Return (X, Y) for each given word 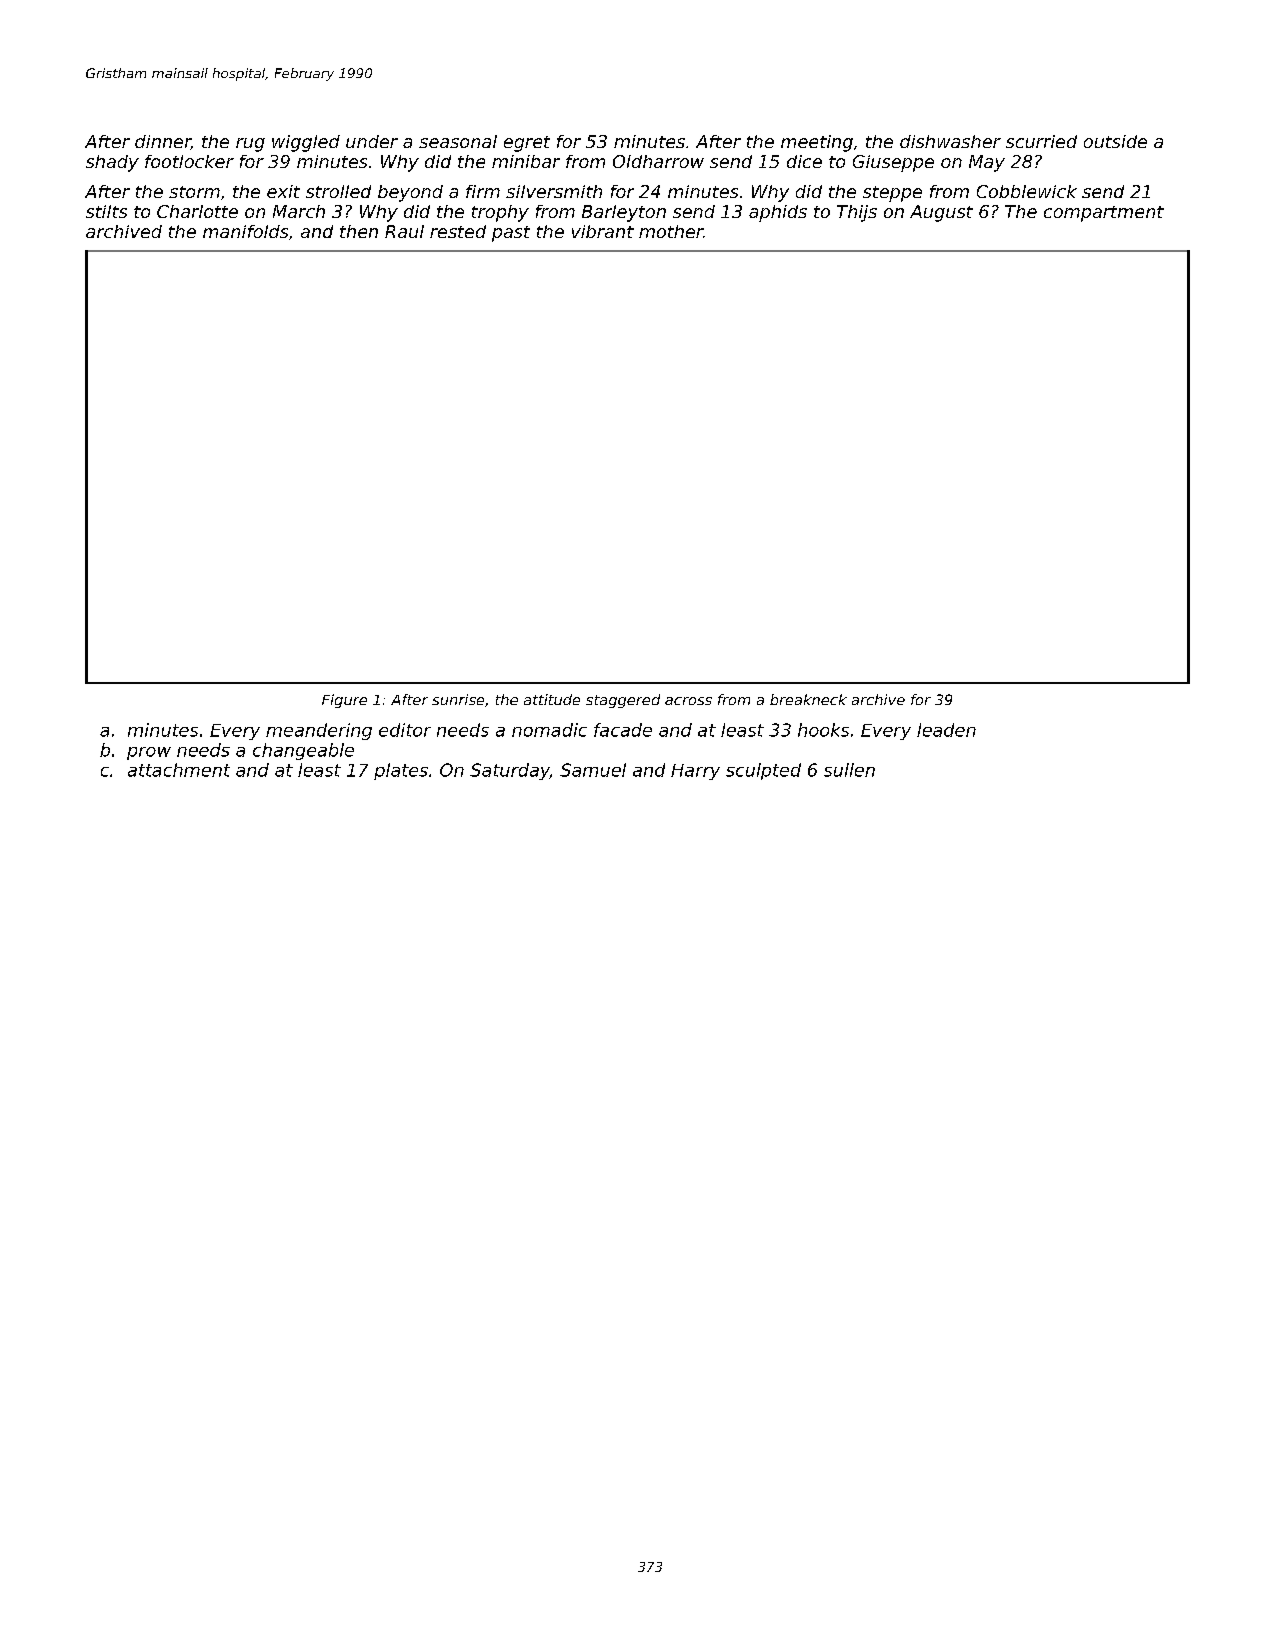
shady (112, 163)
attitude (552, 699)
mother (671, 231)
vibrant (603, 231)
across (688, 701)
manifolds (245, 231)
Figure (344, 701)
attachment (179, 770)
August (941, 213)
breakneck (808, 699)
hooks (823, 730)
